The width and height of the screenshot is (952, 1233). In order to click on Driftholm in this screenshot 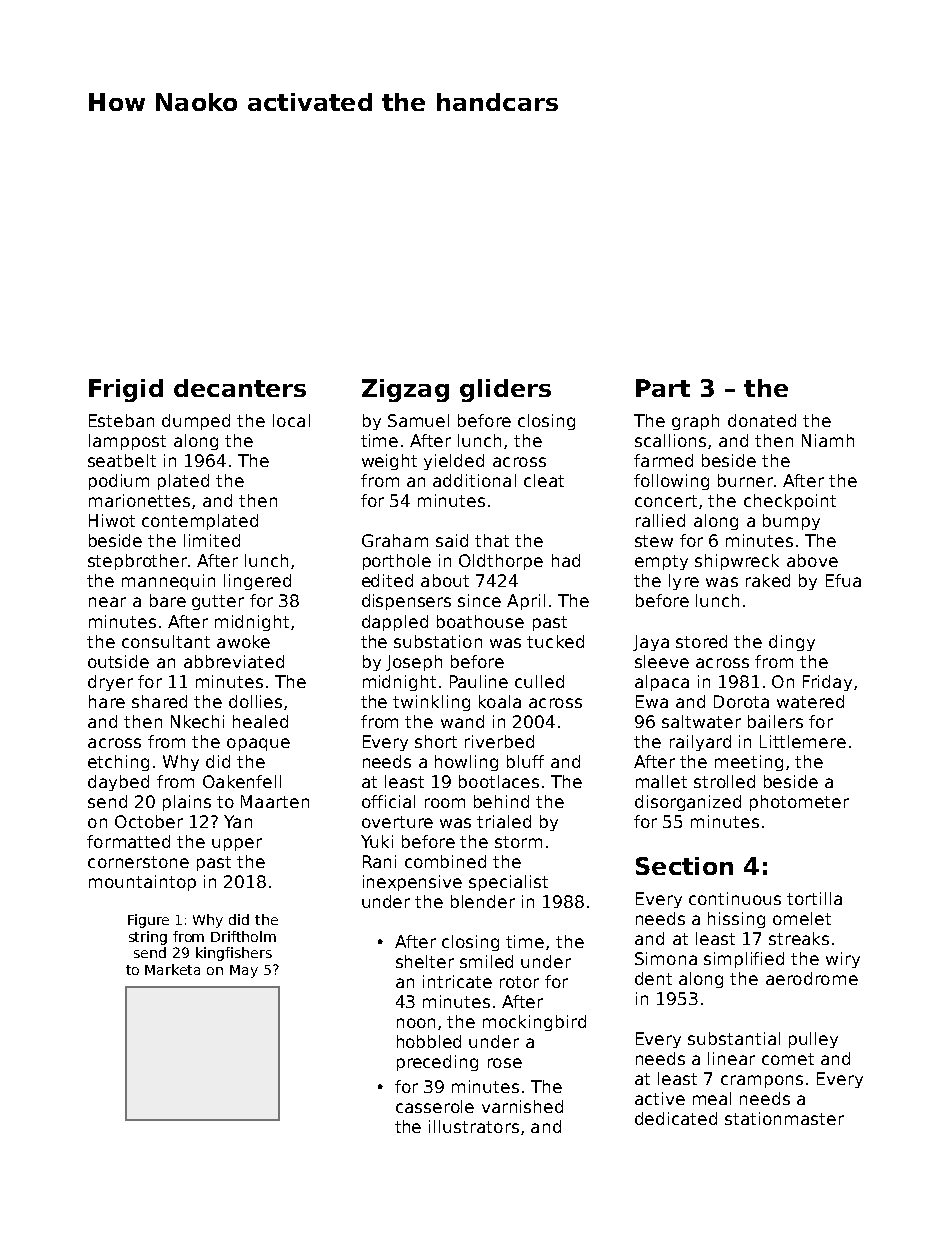, I will do `click(243, 936)`.
